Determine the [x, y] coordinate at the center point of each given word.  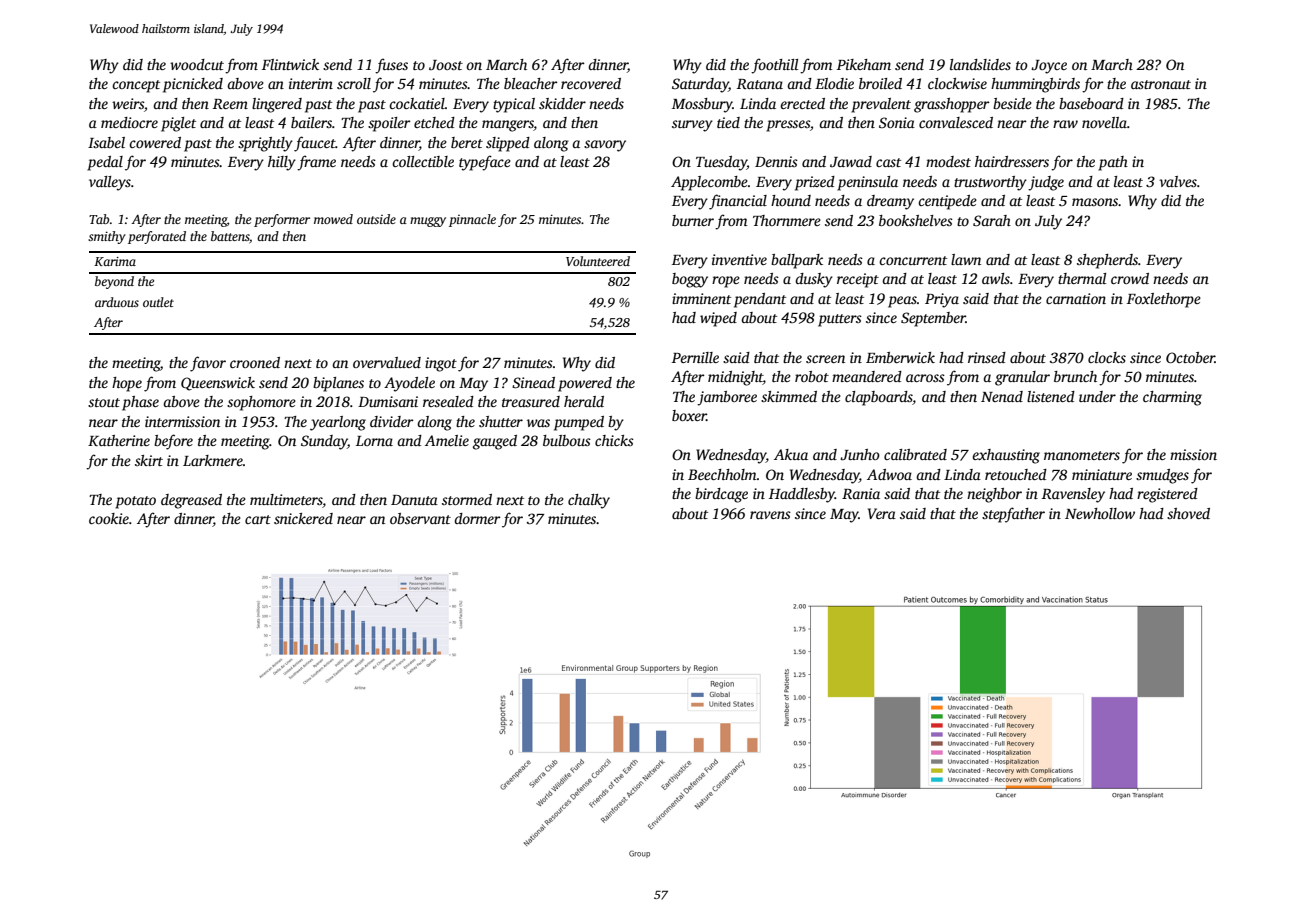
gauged [495, 442]
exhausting [1006, 456]
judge [1046, 183]
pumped [579, 423]
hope [127, 384]
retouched [1016, 474]
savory [605, 146]
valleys [110, 183]
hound [791, 200]
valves [1178, 181]
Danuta [414, 500]
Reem [230, 104]
